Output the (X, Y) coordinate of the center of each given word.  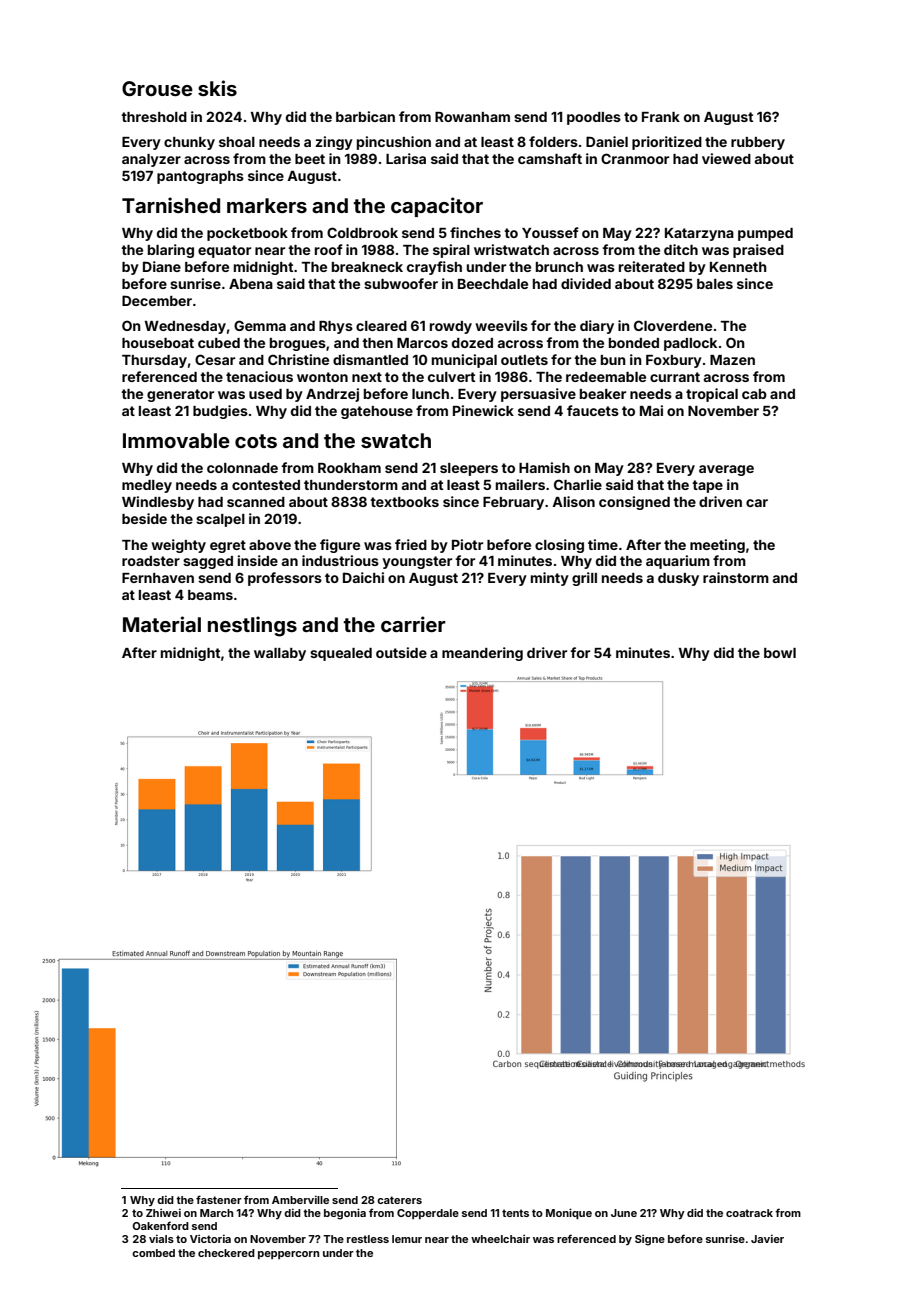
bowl (780, 653)
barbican (365, 116)
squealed (341, 654)
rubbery (758, 143)
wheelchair (500, 1239)
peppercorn (288, 1255)
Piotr (467, 544)
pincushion (394, 143)
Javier (767, 1238)
